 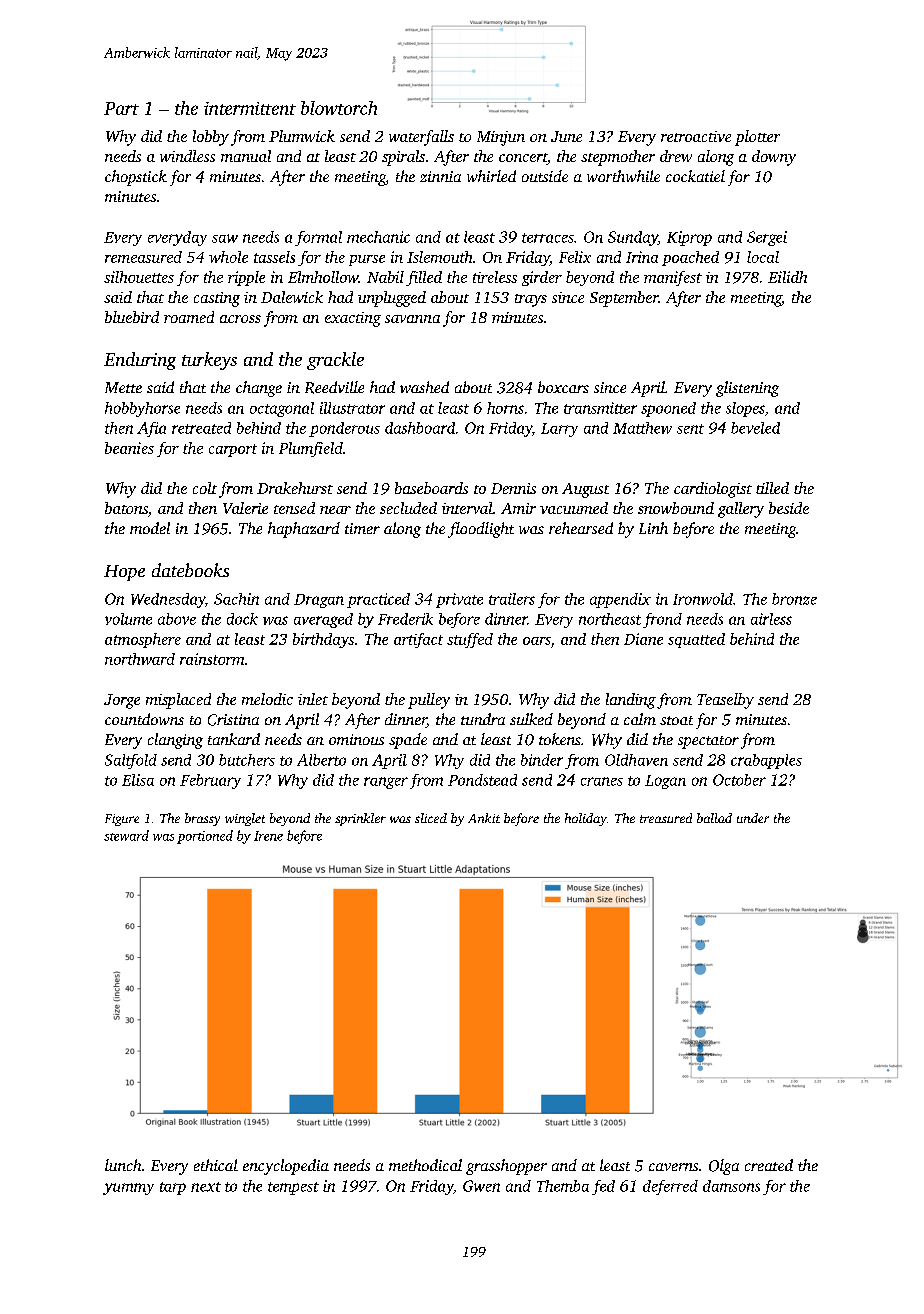 I want to click on Part, so click(x=121, y=108).
